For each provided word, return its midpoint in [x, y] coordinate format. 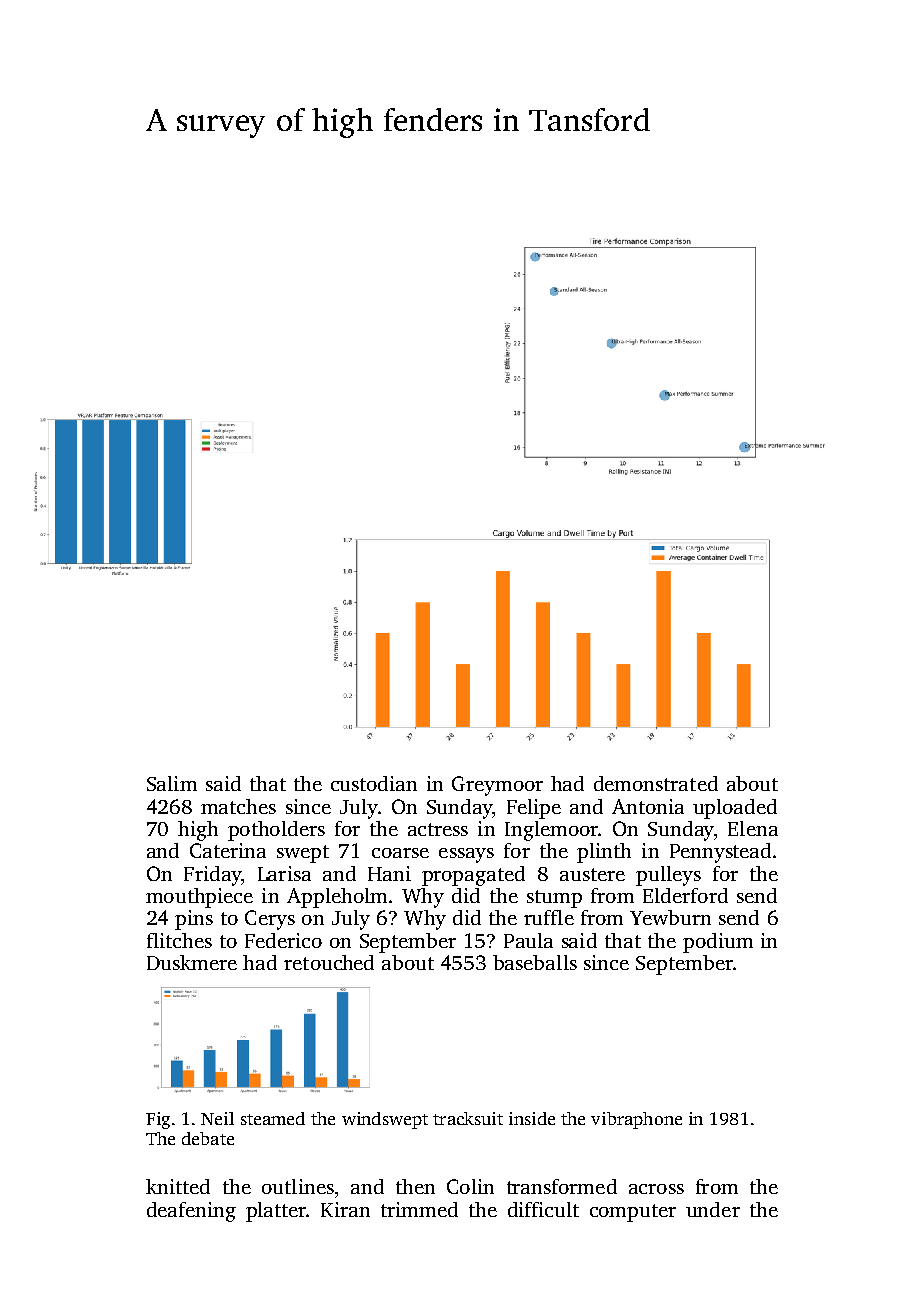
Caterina [228, 850]
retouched [329, 962]
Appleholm [337, 898]
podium [718, 943]
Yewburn [670, 917]
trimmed [419, 1209]
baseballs [535, 962]
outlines [298, 1186]
